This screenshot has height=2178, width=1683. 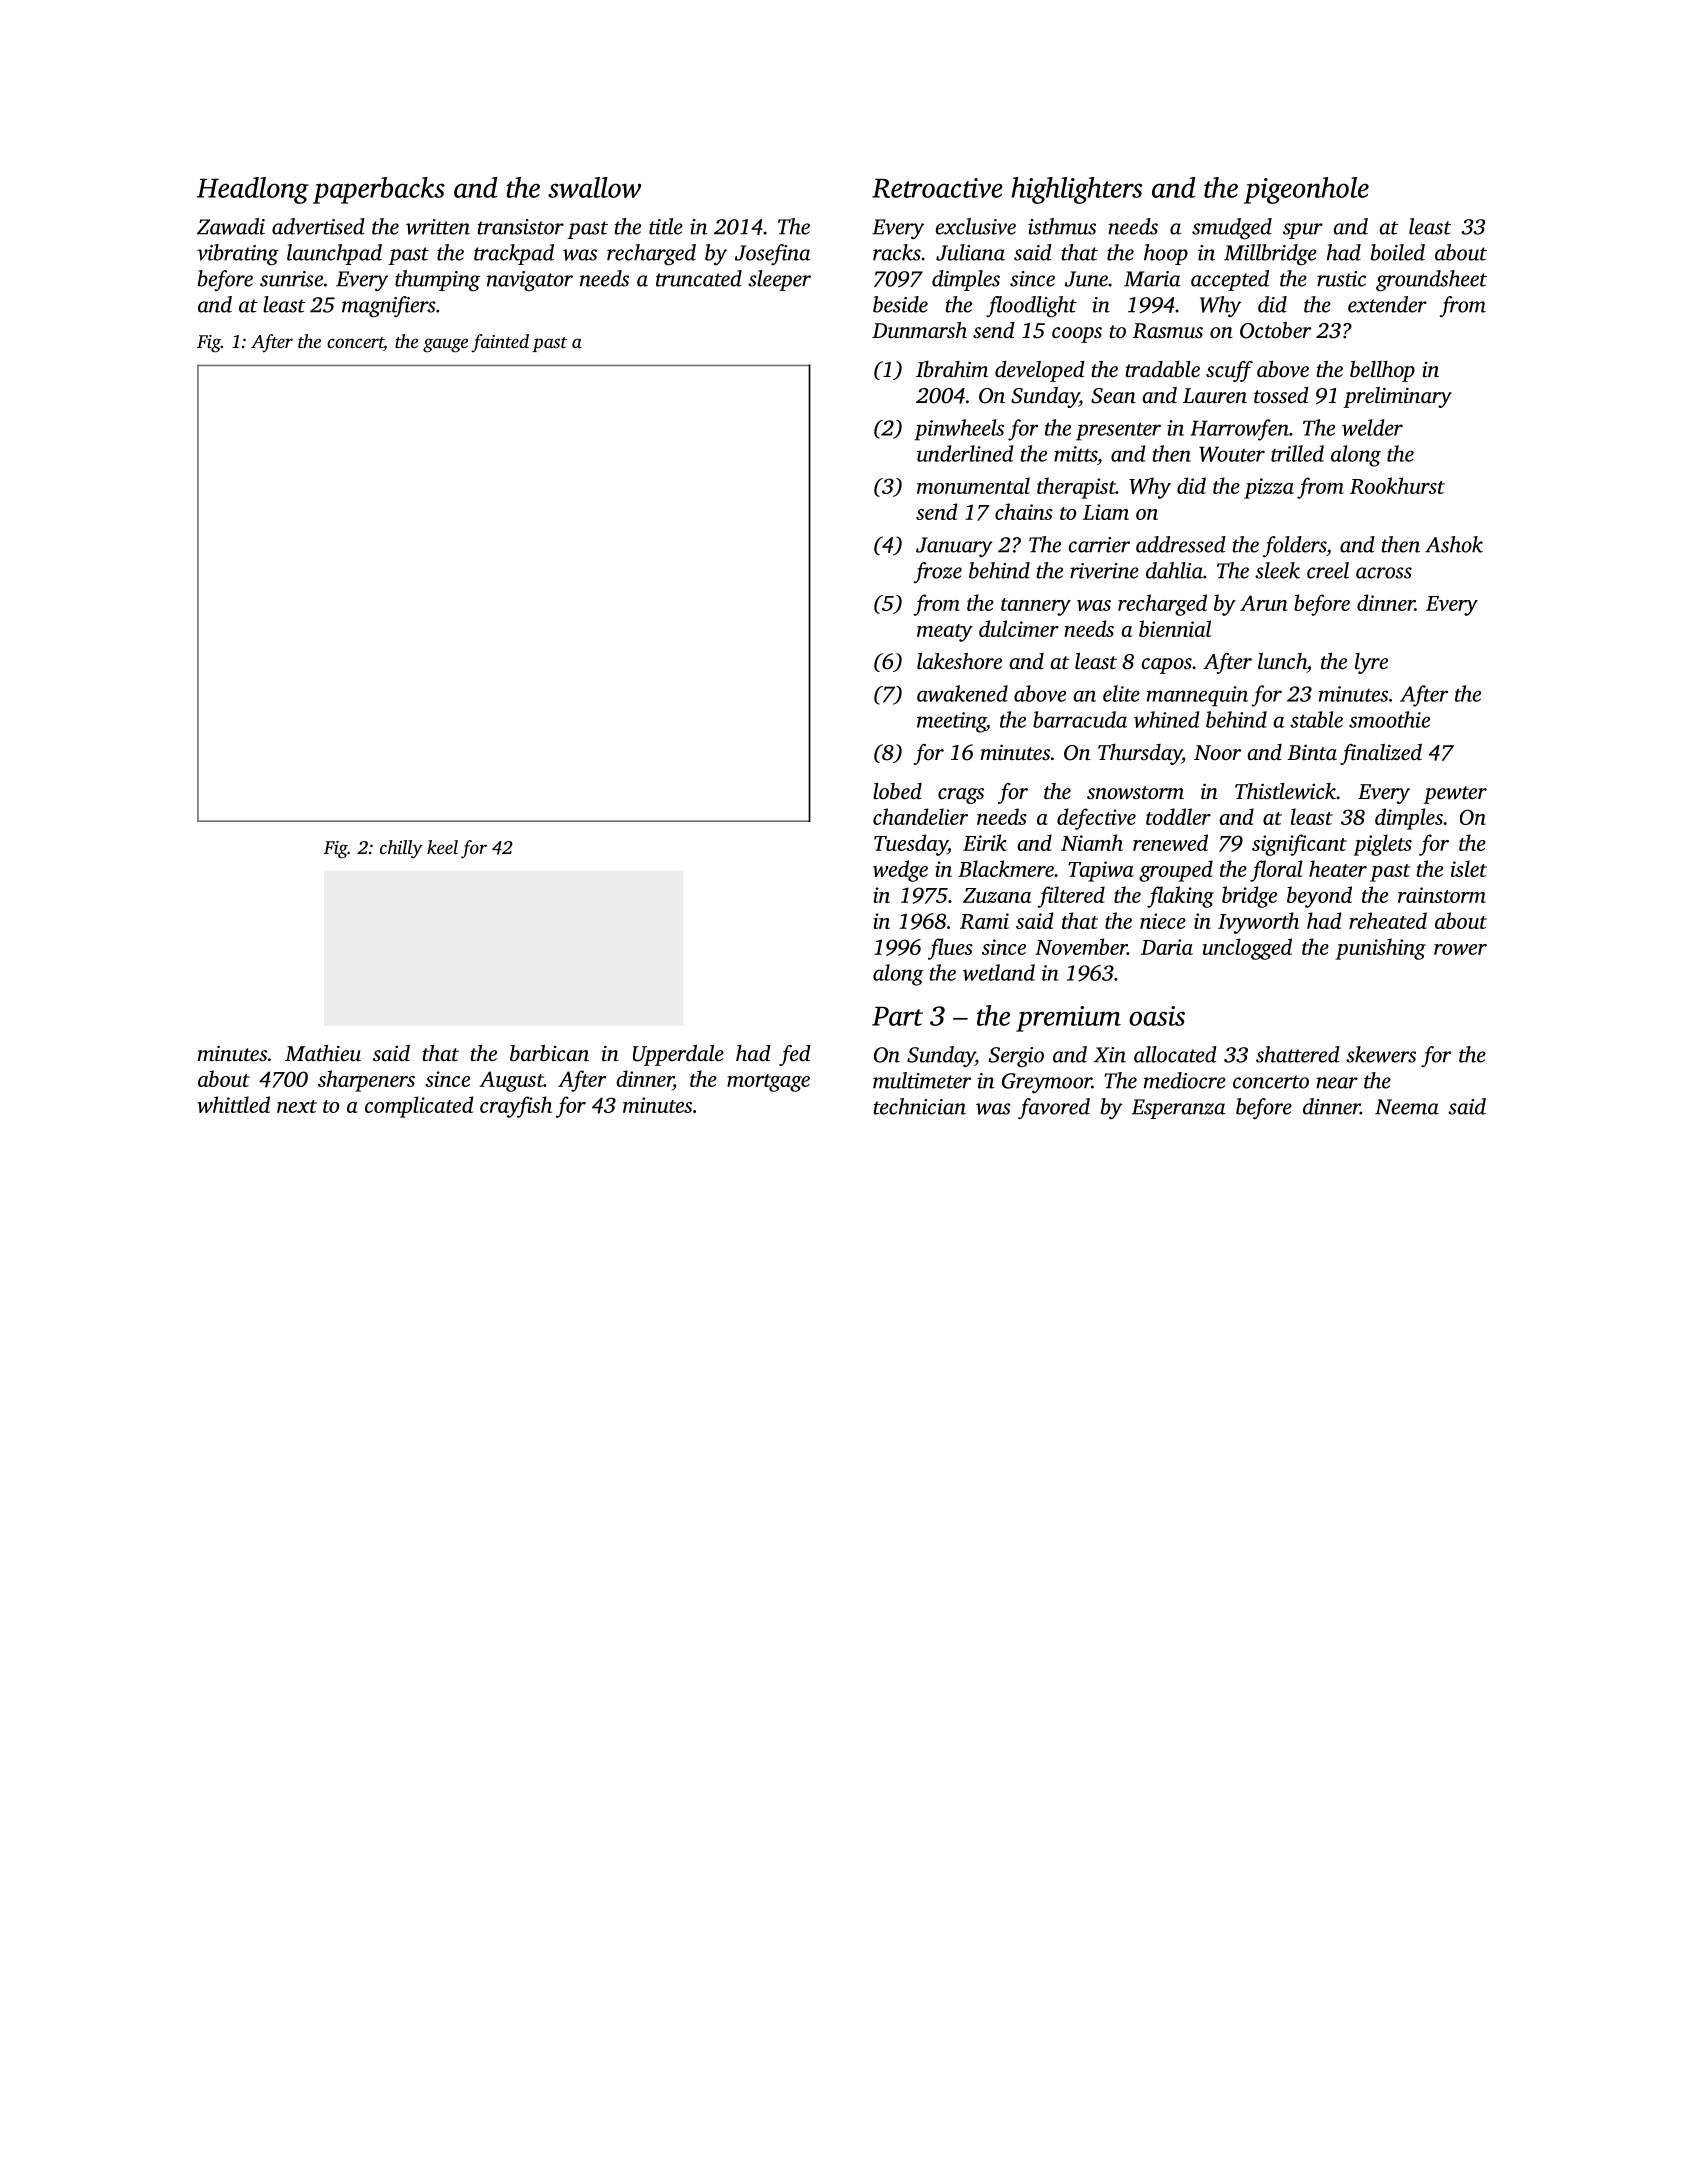 I want to click on skewers, so click(x=1381, y=1054).
